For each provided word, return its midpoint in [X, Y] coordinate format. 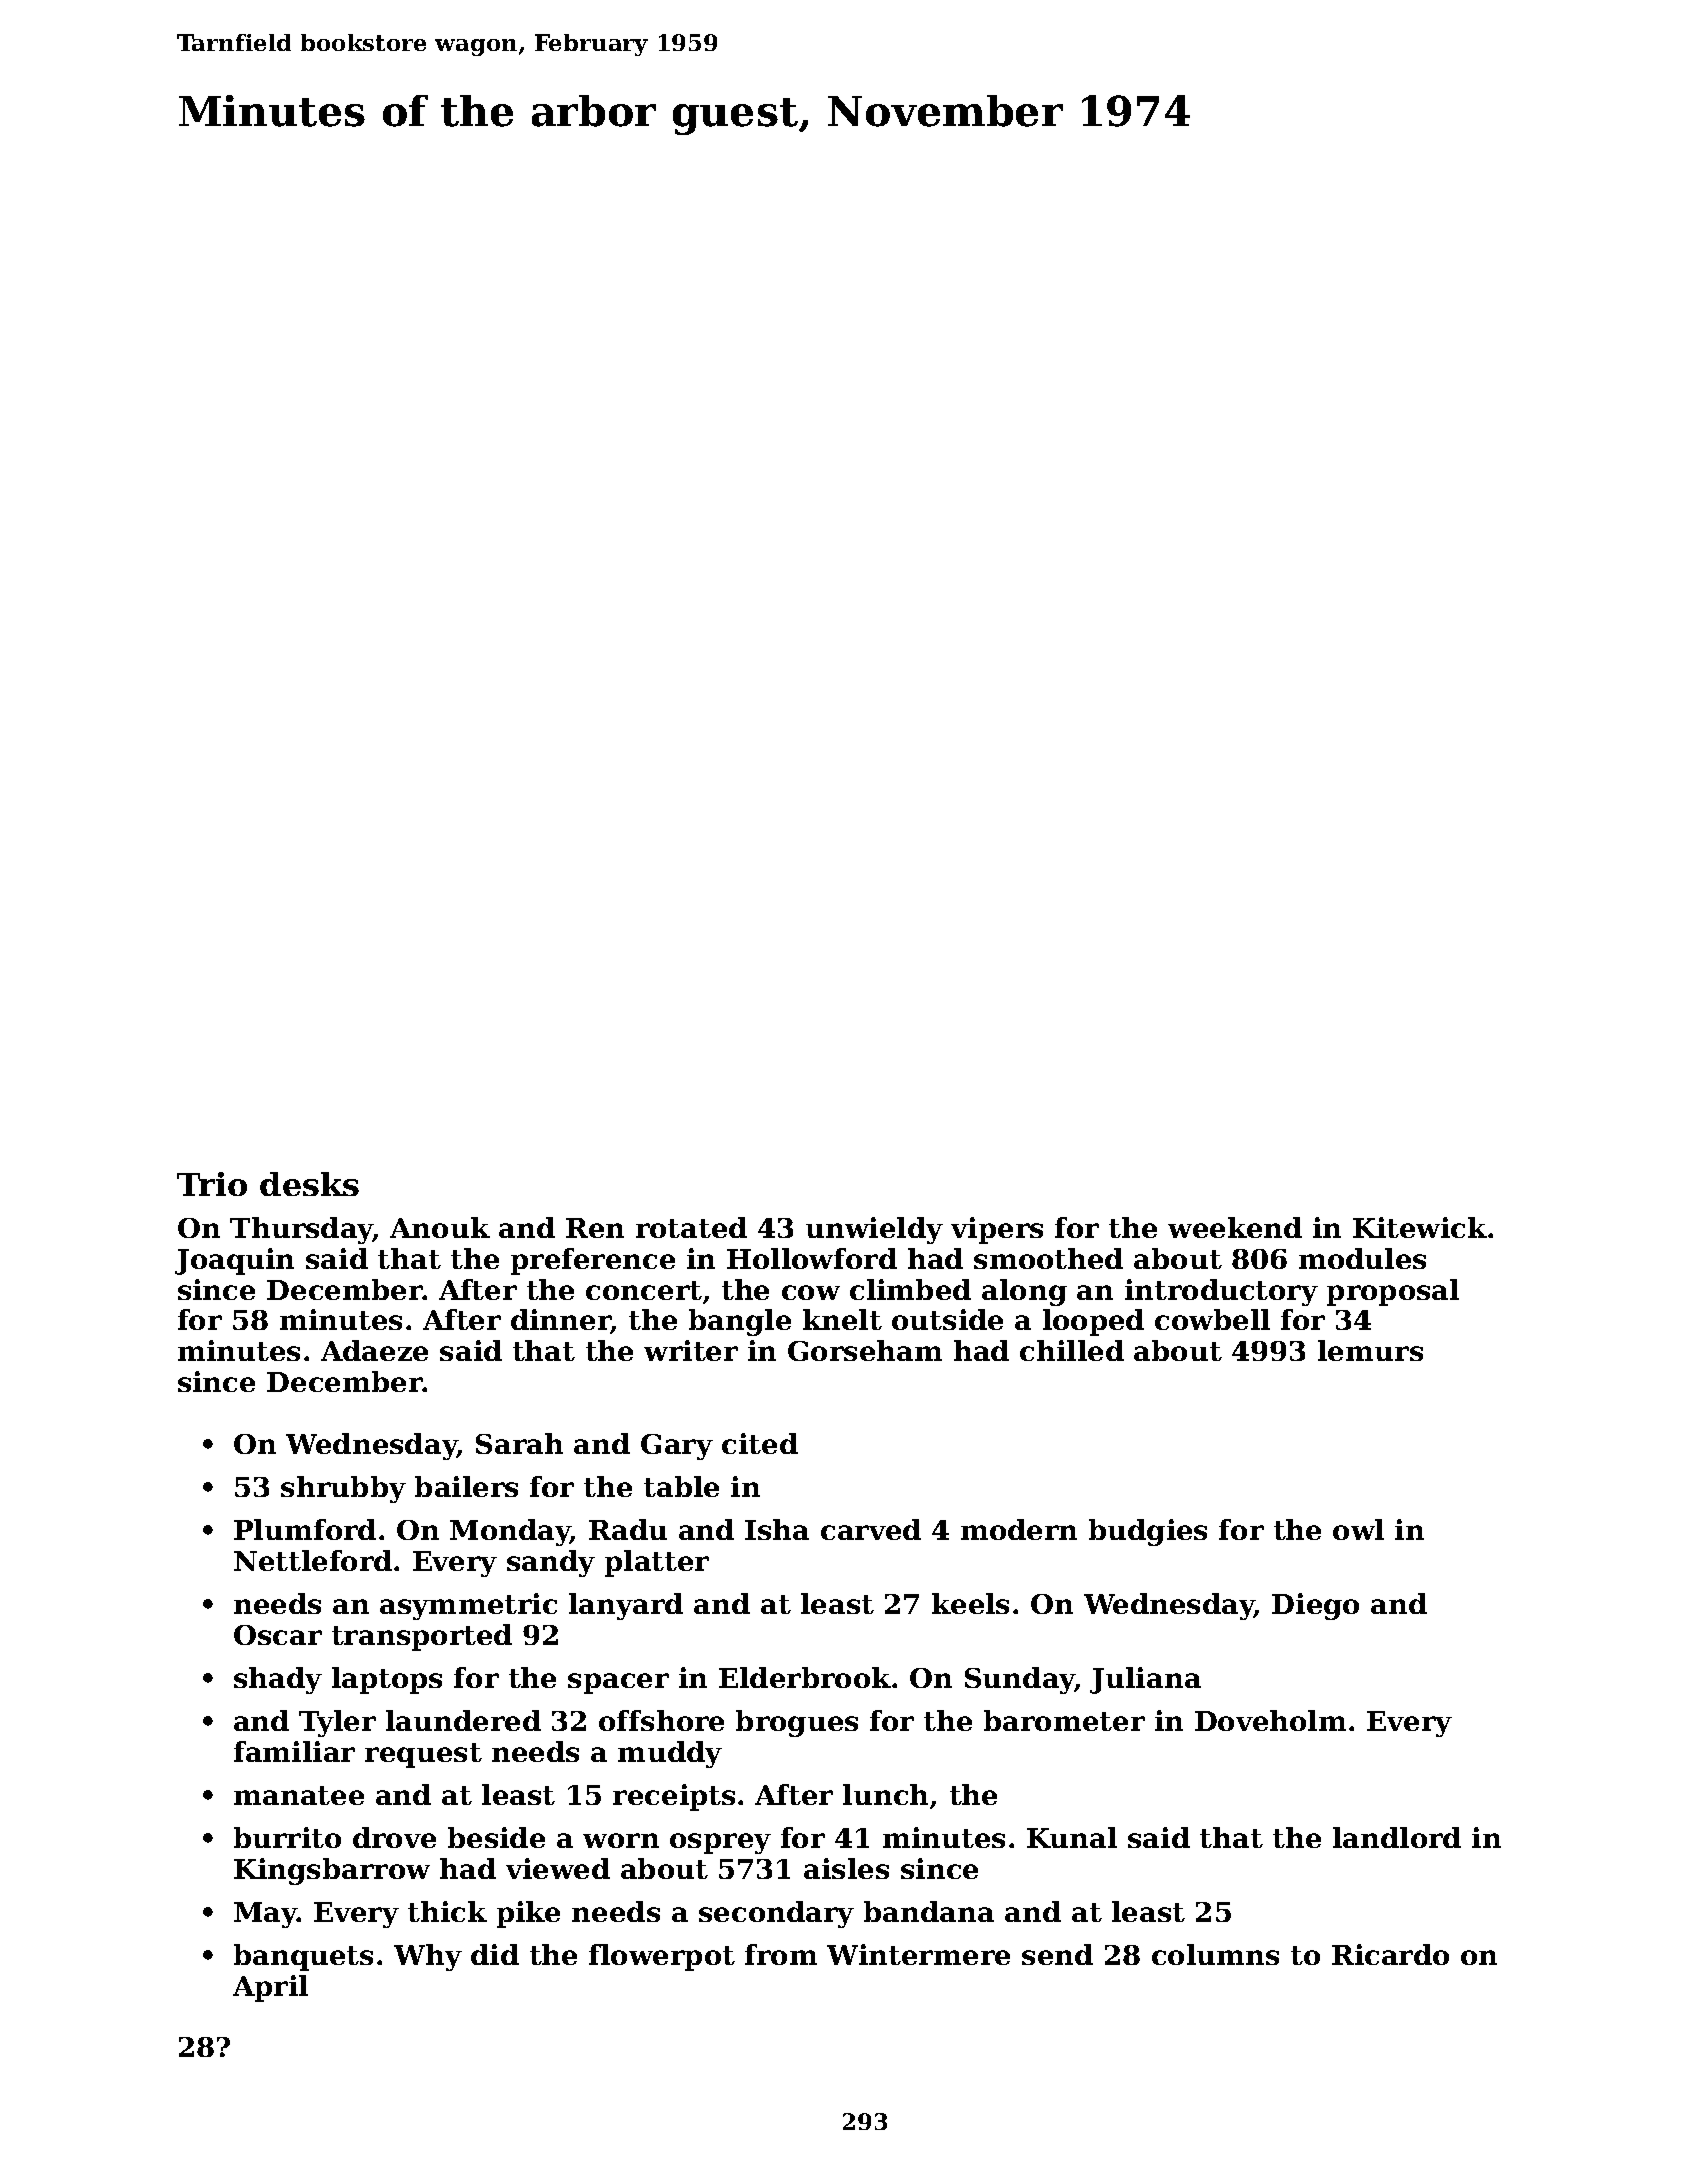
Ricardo [1390, 1954]
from [781, 1954]
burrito [287, 1837]
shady [278, 1680]
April [270, 1988]
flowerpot [662, 1957]
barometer [1064, 1720]
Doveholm [1270, 1720]
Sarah [519, 1443]
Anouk [440, 1227]
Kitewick [1420, 1227]
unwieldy [874, 1230]
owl [1358, 1529]
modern [1019, 1529]
